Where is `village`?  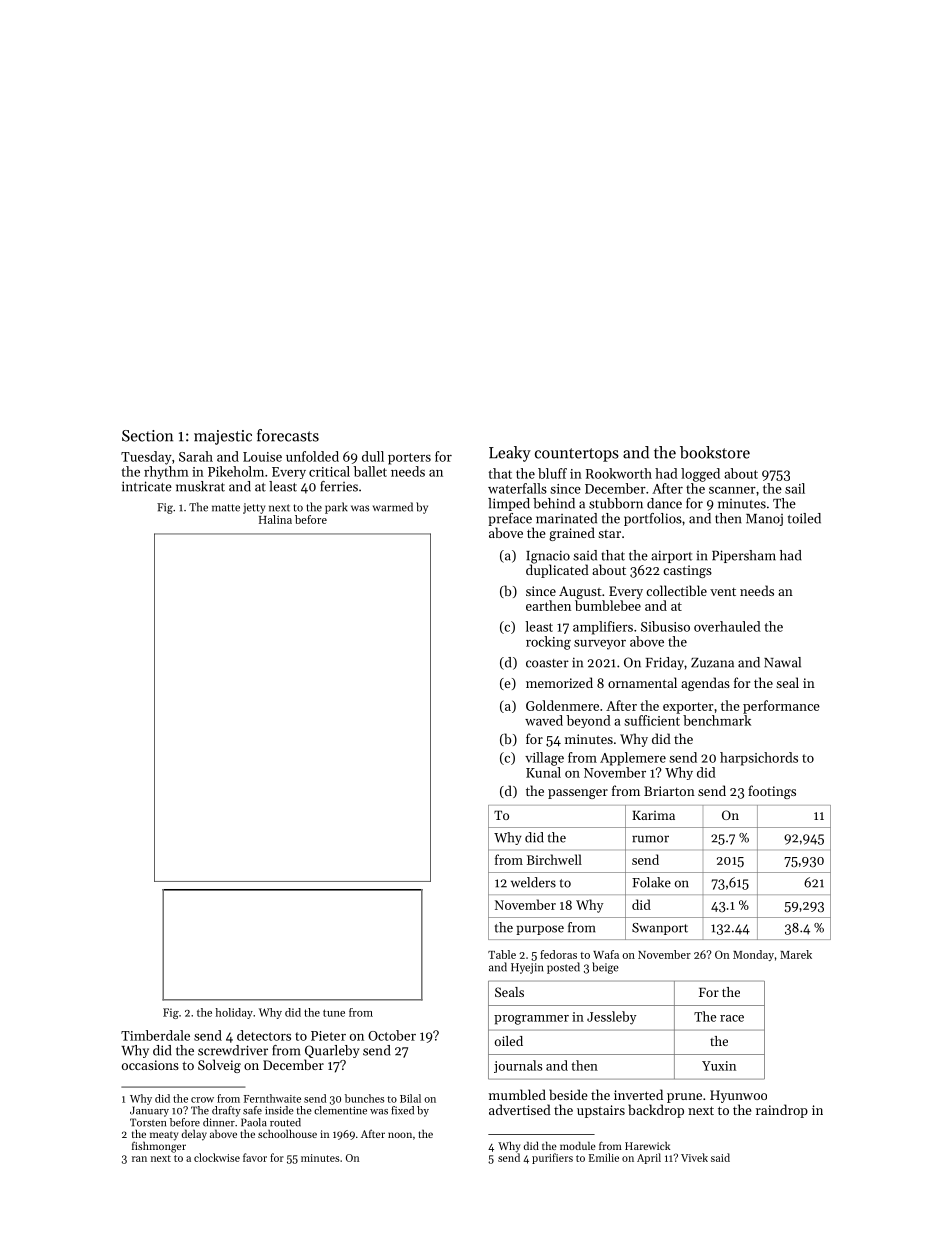
village is located at coordinates (544, 759).
